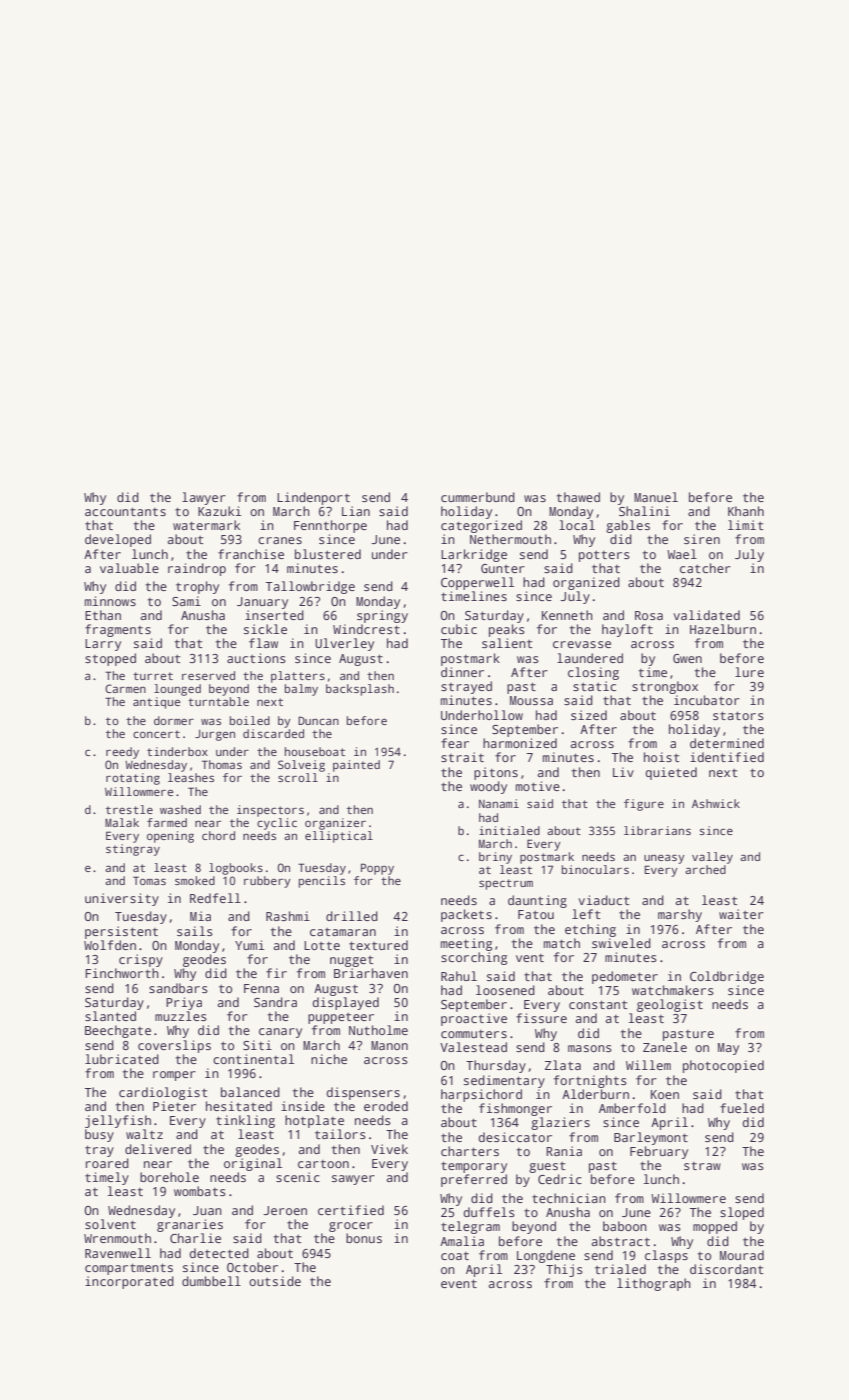 The width and height of the screenshot is (849, 1400). What do you see at coordinates (727, 743) in the screenshot?
I see `determined` at bounding box center [727, 743].
